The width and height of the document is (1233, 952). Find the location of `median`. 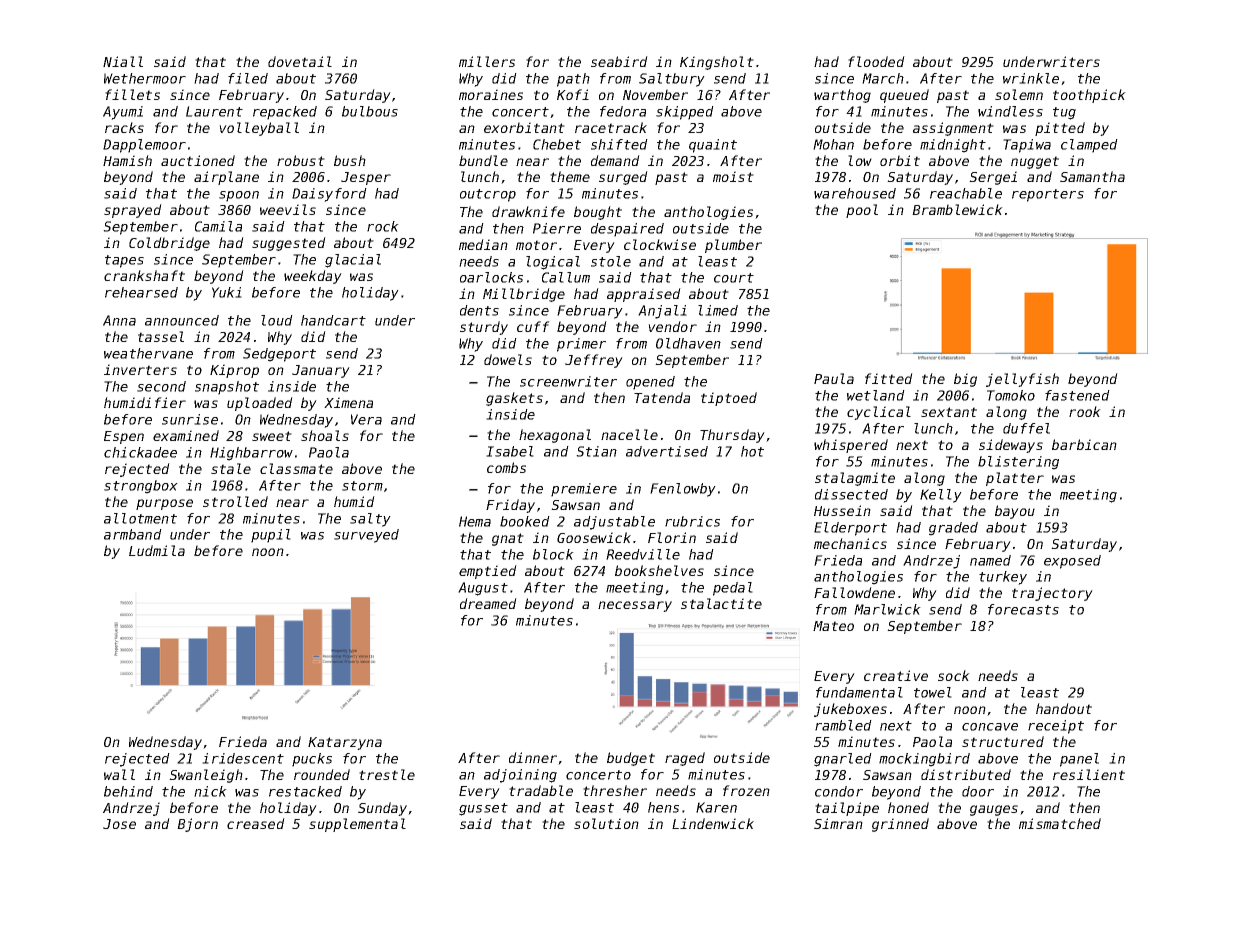

median is located at coordinates (483, 244).
